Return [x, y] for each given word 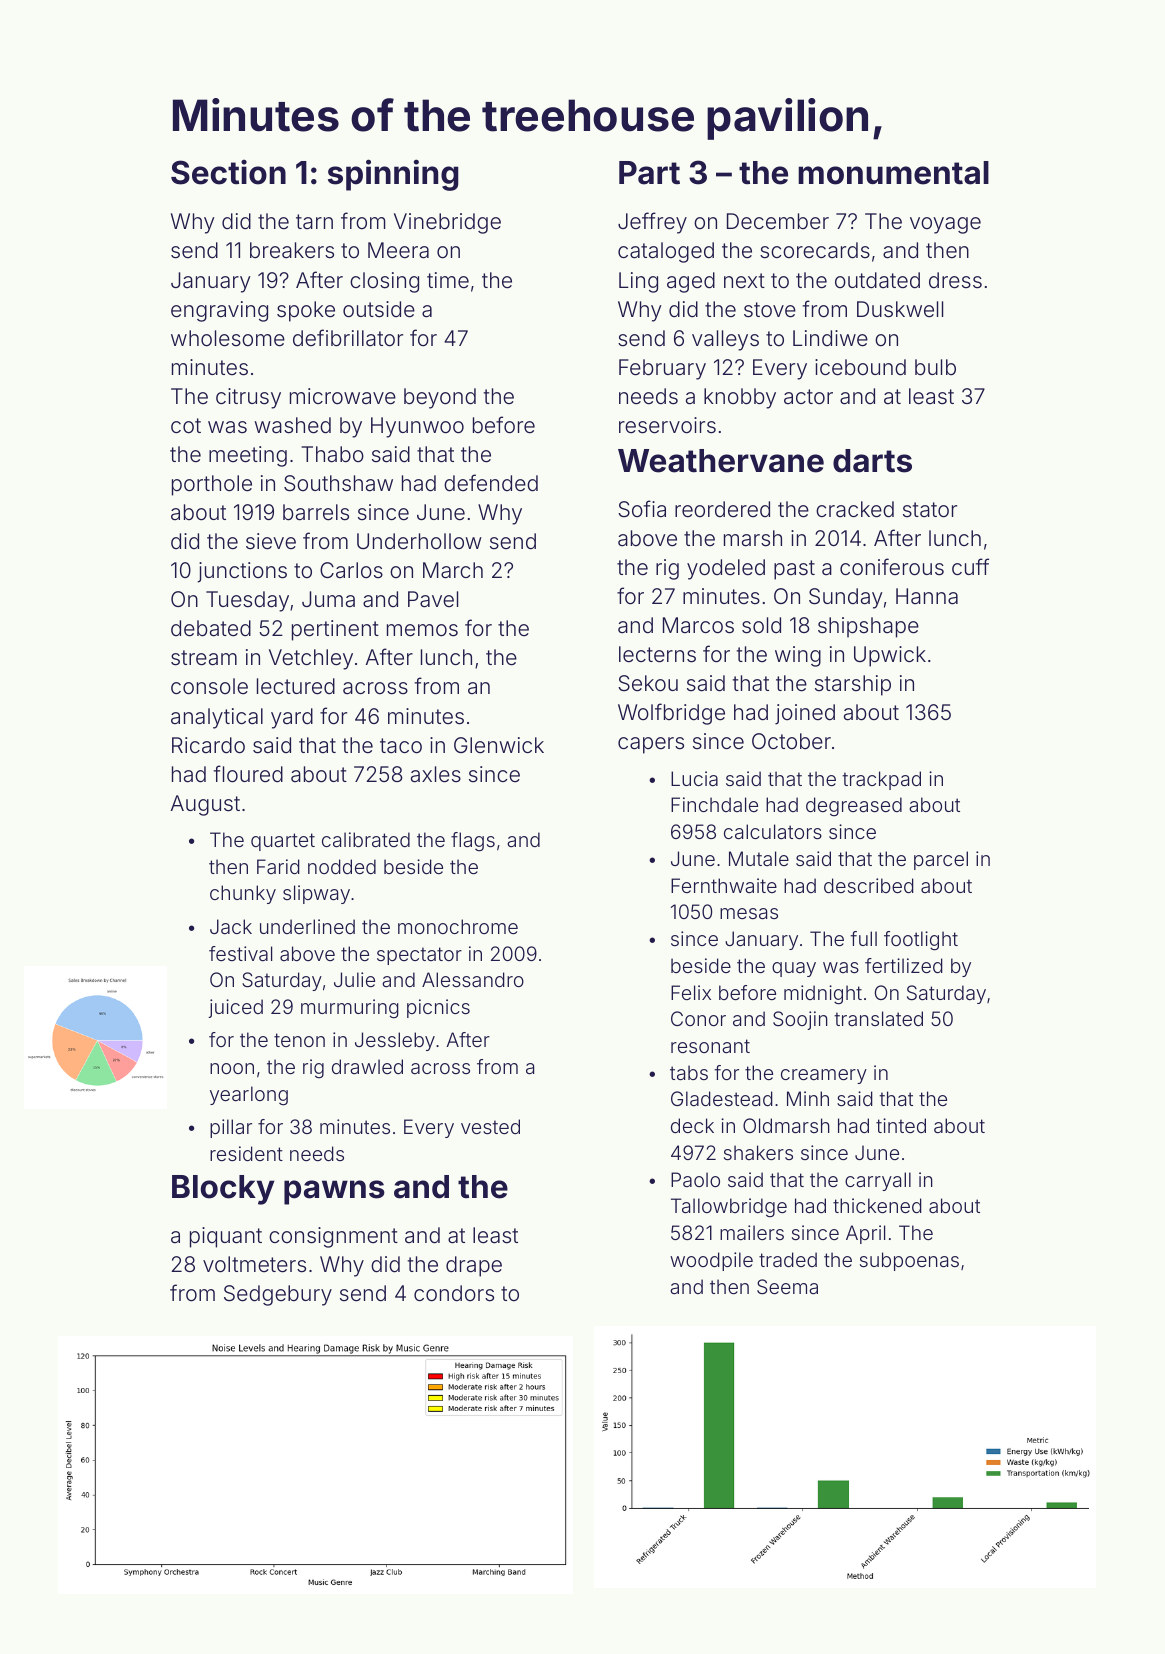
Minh [808, 1098]
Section [228, 172]
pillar [231, 1128]
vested [490, 1126]
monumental [893, 173]
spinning [393, 175]
